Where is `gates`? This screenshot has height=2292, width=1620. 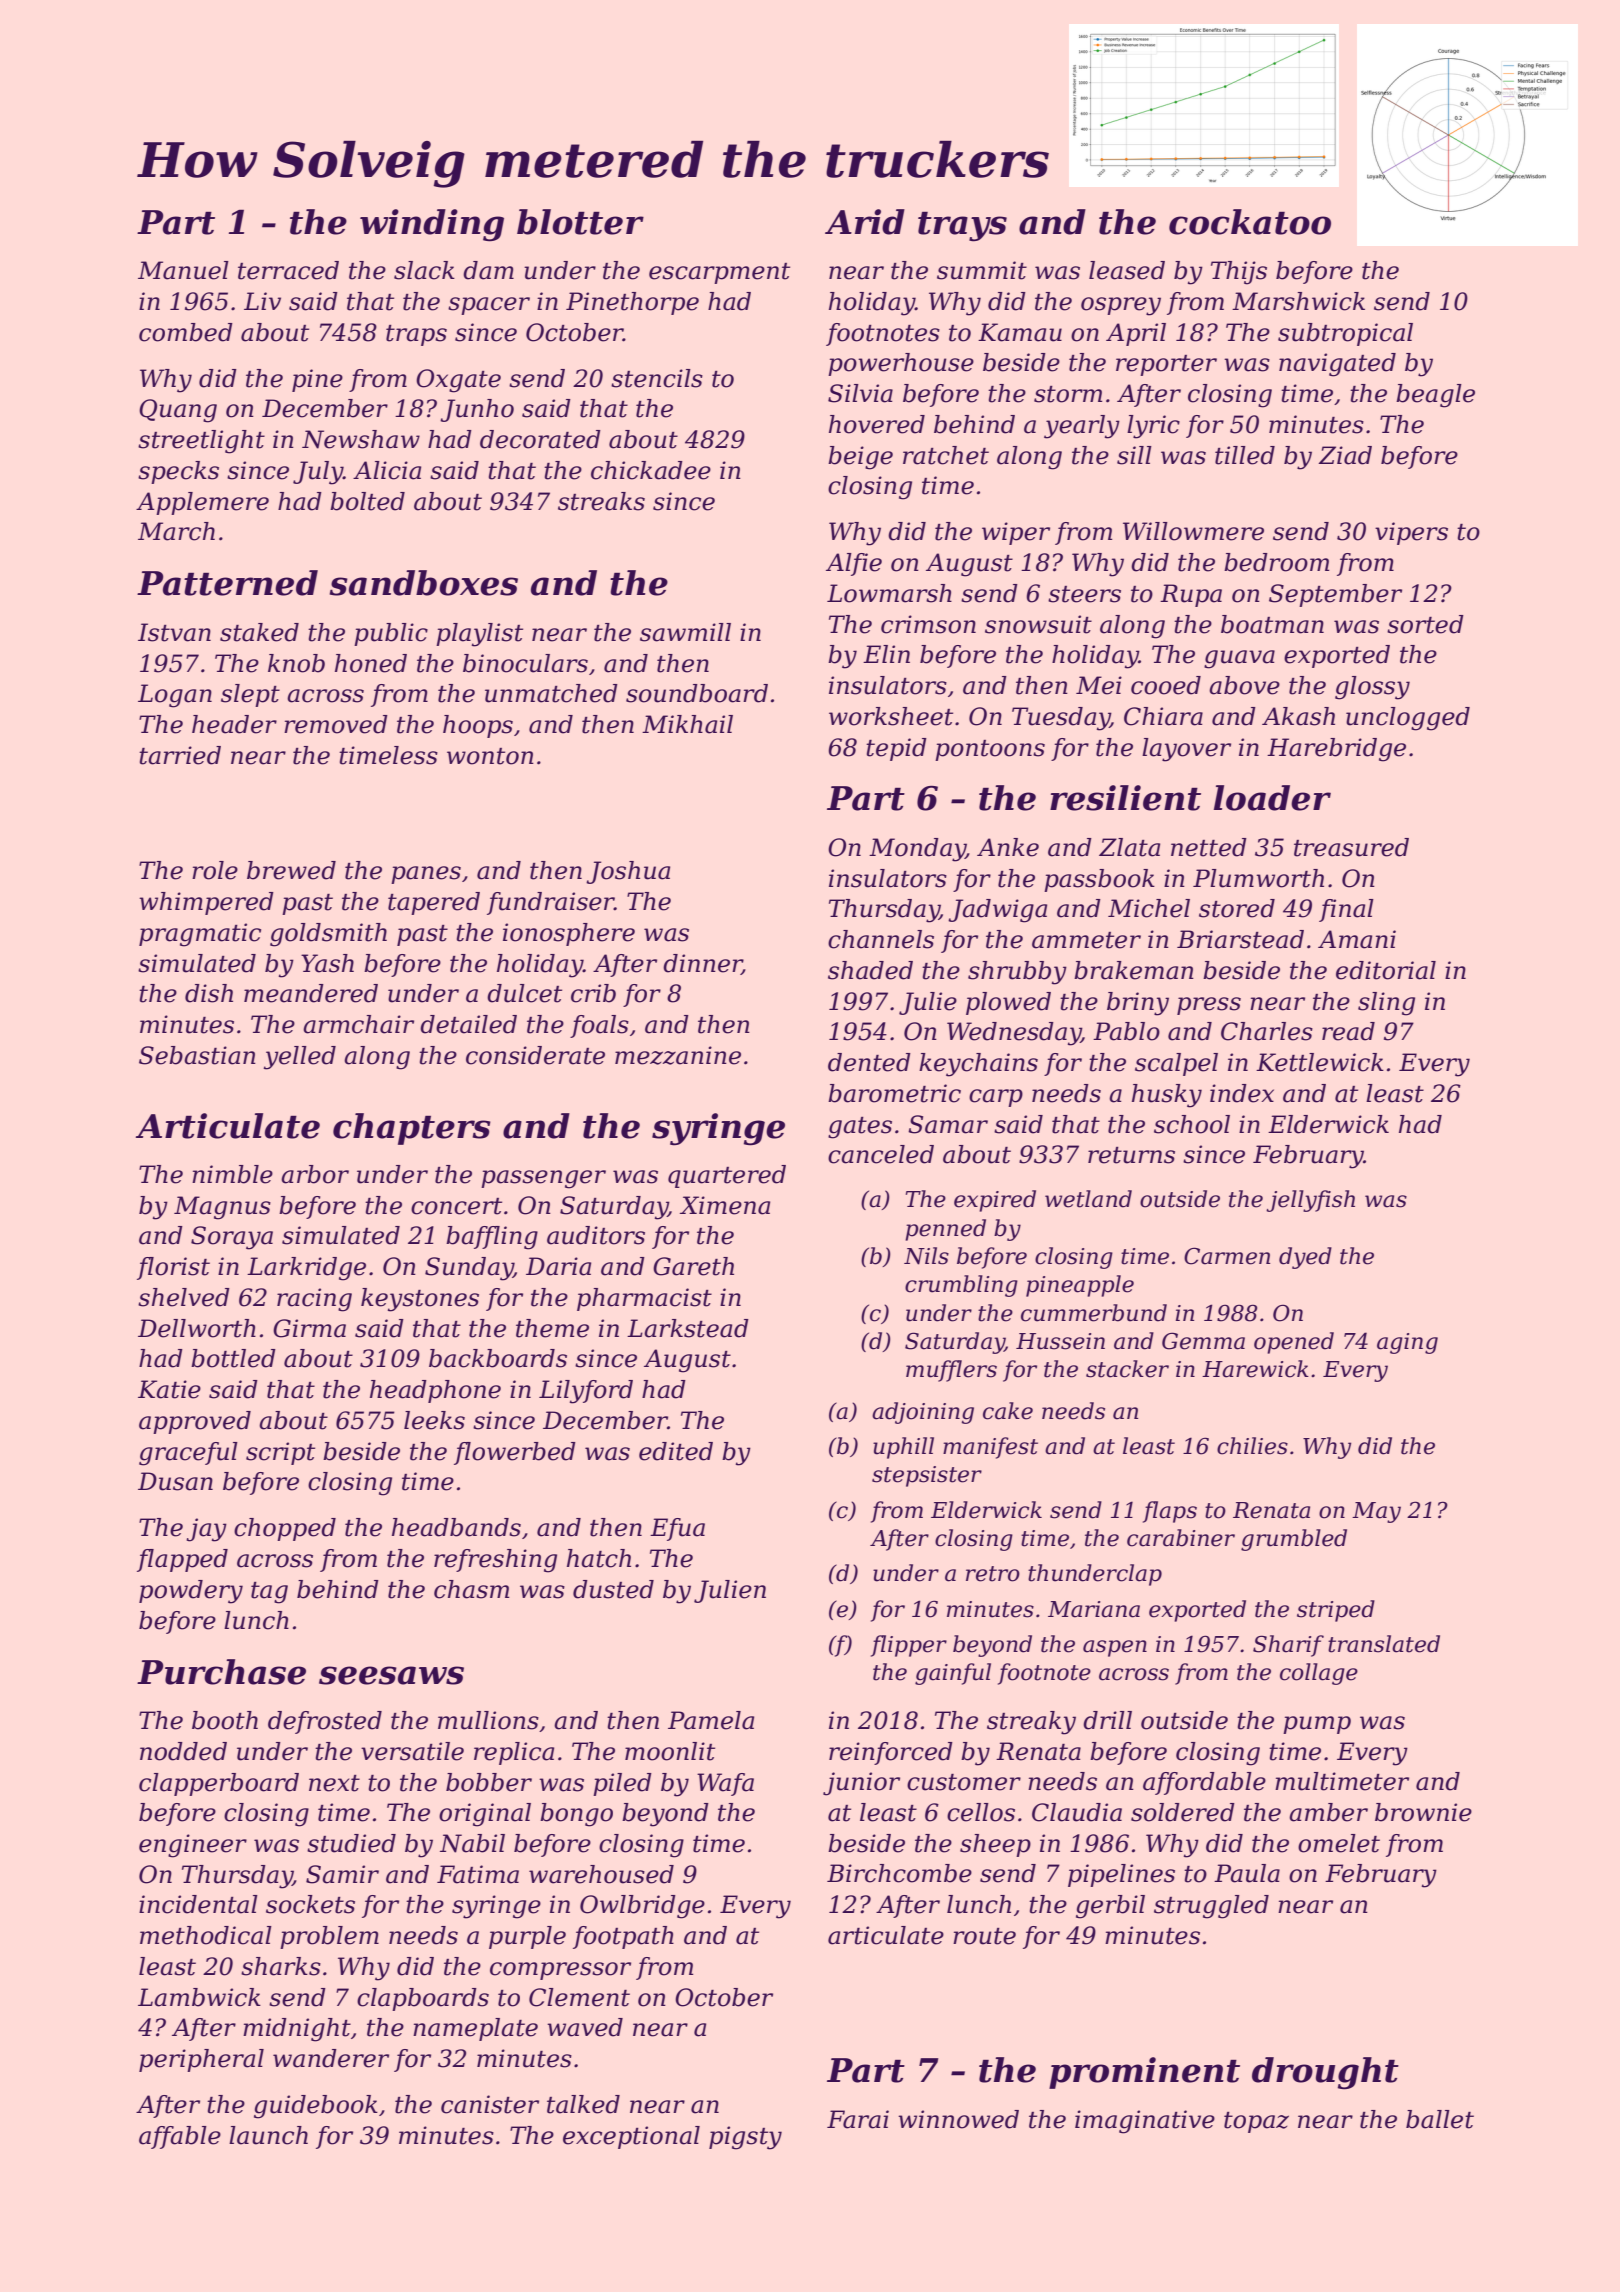 gates is located at coordinates (860, 1128).
